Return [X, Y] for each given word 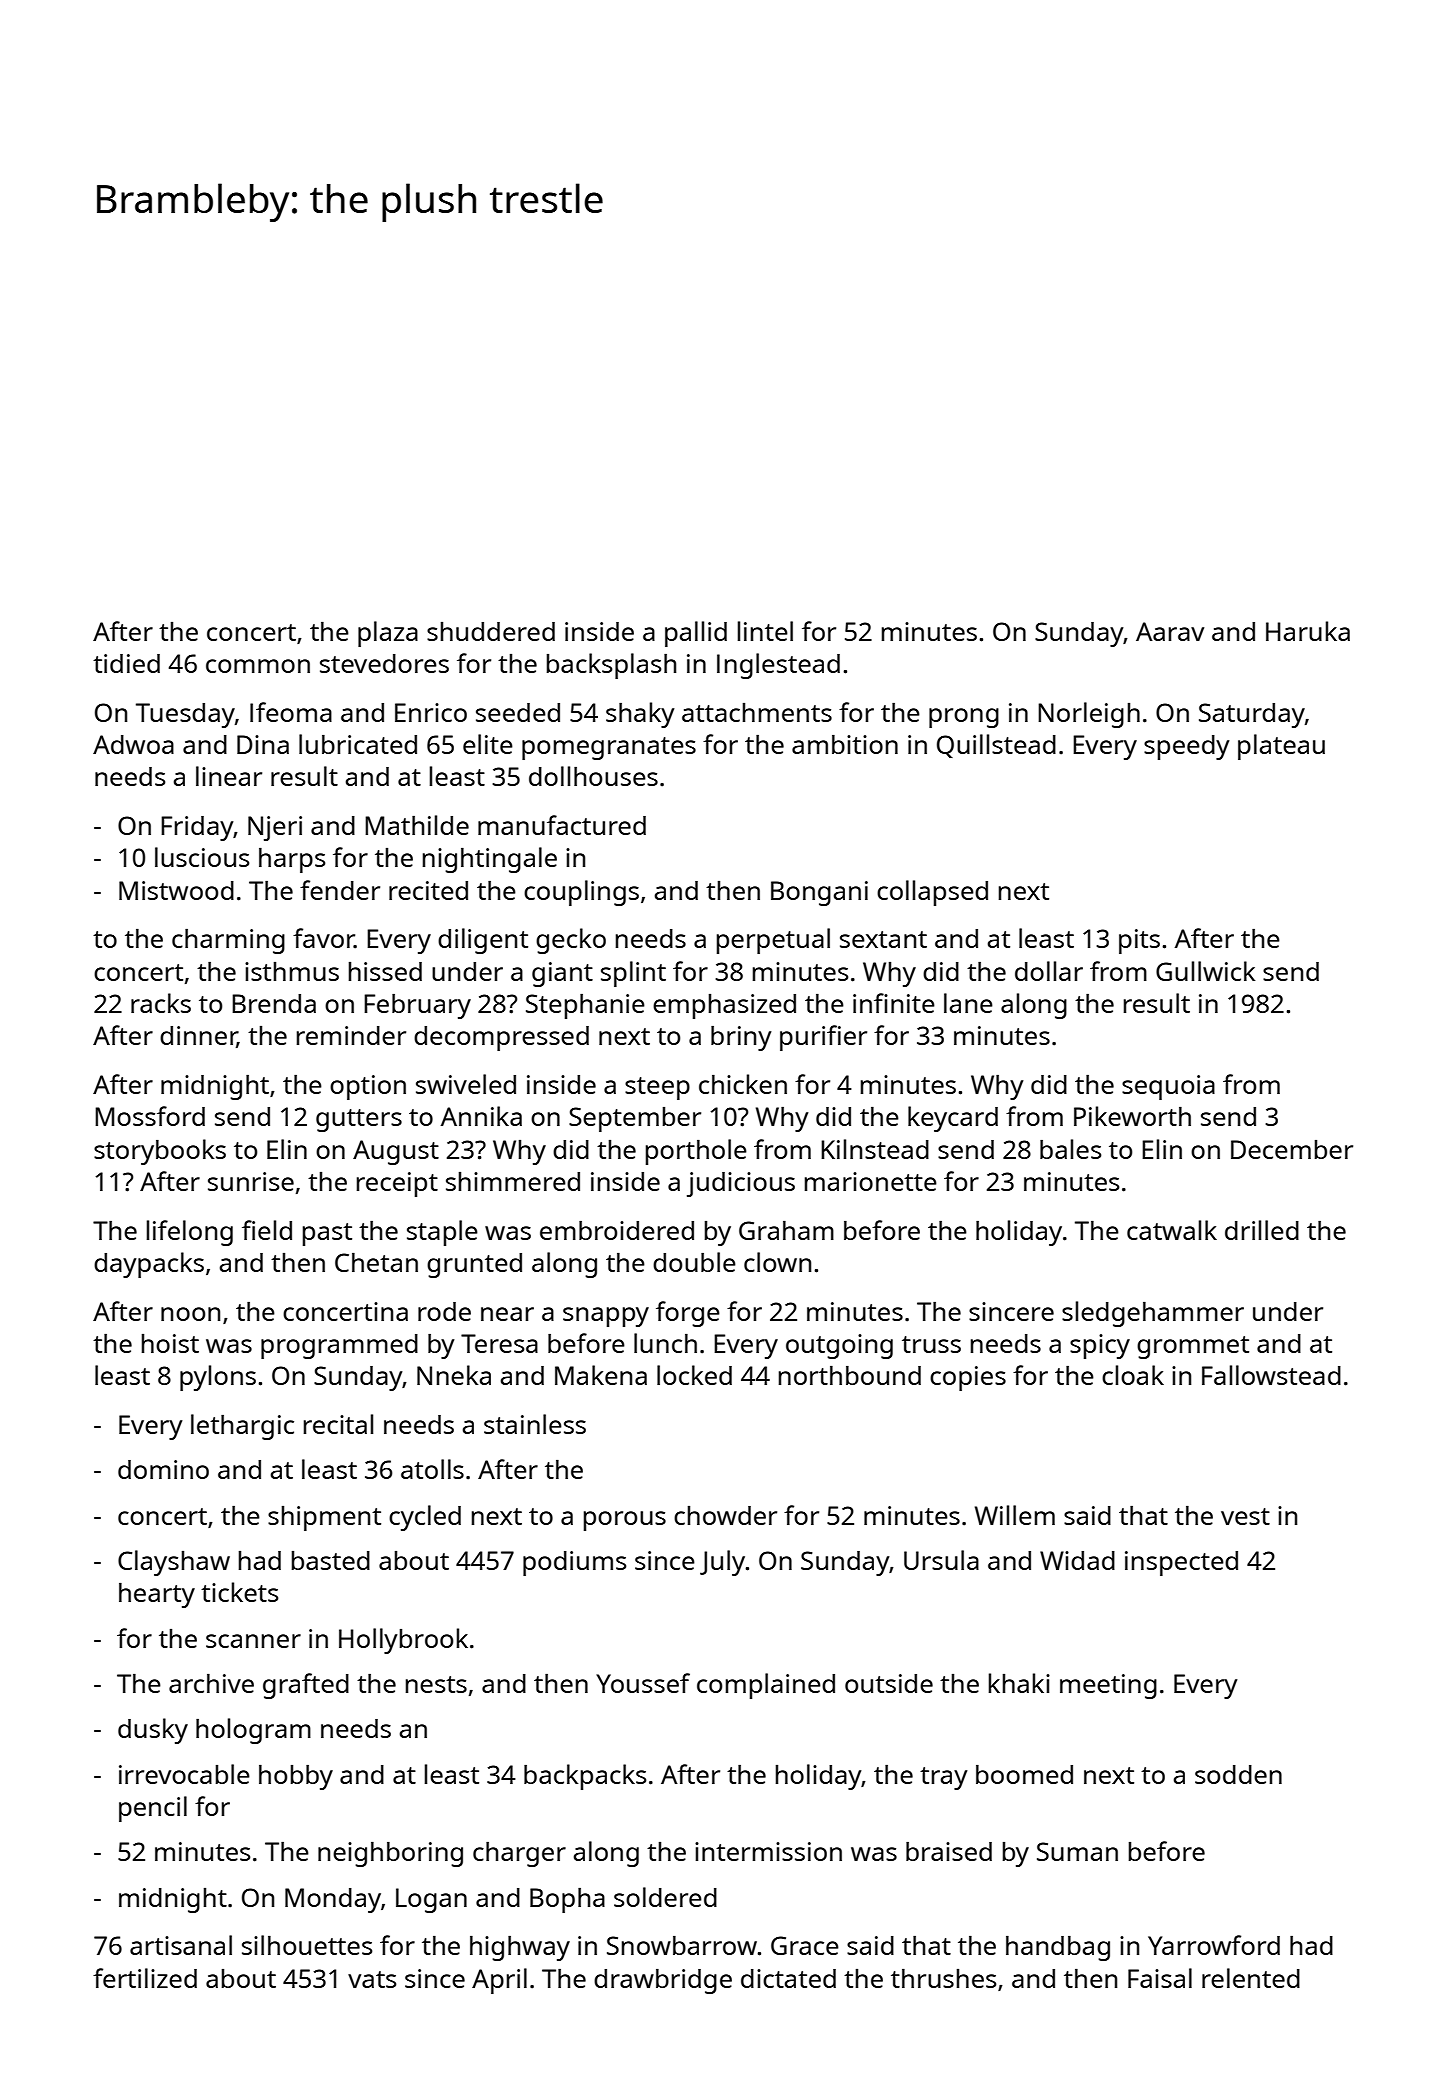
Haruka [1308, 631]
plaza [388, 634]
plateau [1281, 747]
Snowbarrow [682, 1945]
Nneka [454, 1375]
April [499, 1981]
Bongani [819, 893]
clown [777, 1262]
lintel [765, 631]
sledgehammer [1153, 1314]
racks [161, 1003]
